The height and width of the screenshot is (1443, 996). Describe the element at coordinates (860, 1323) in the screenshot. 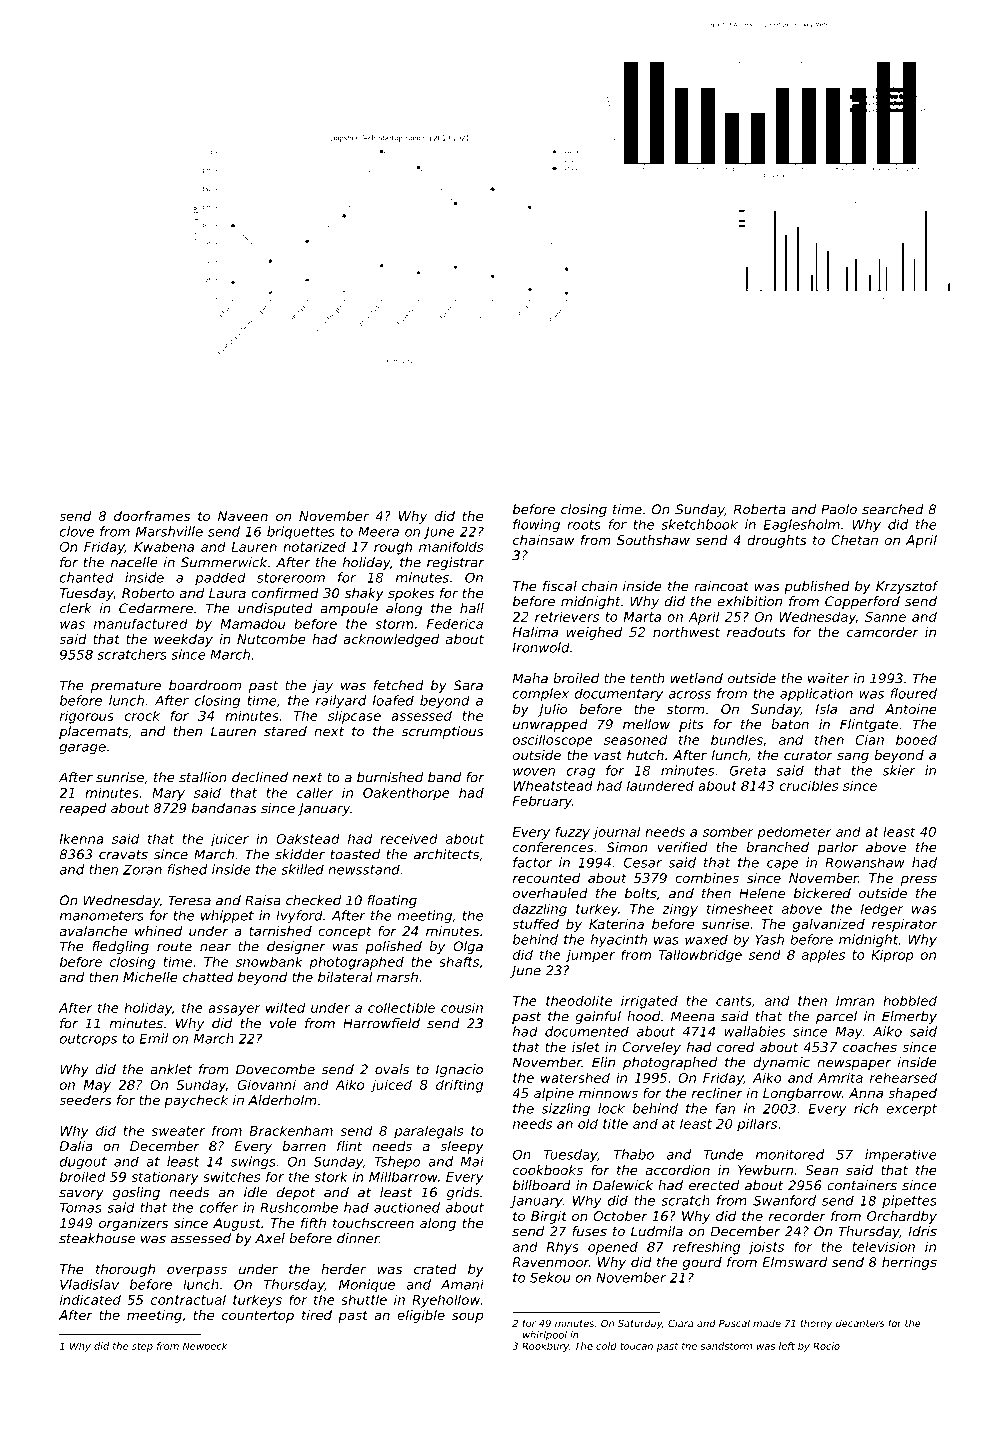

I see `decanters` at that location.
